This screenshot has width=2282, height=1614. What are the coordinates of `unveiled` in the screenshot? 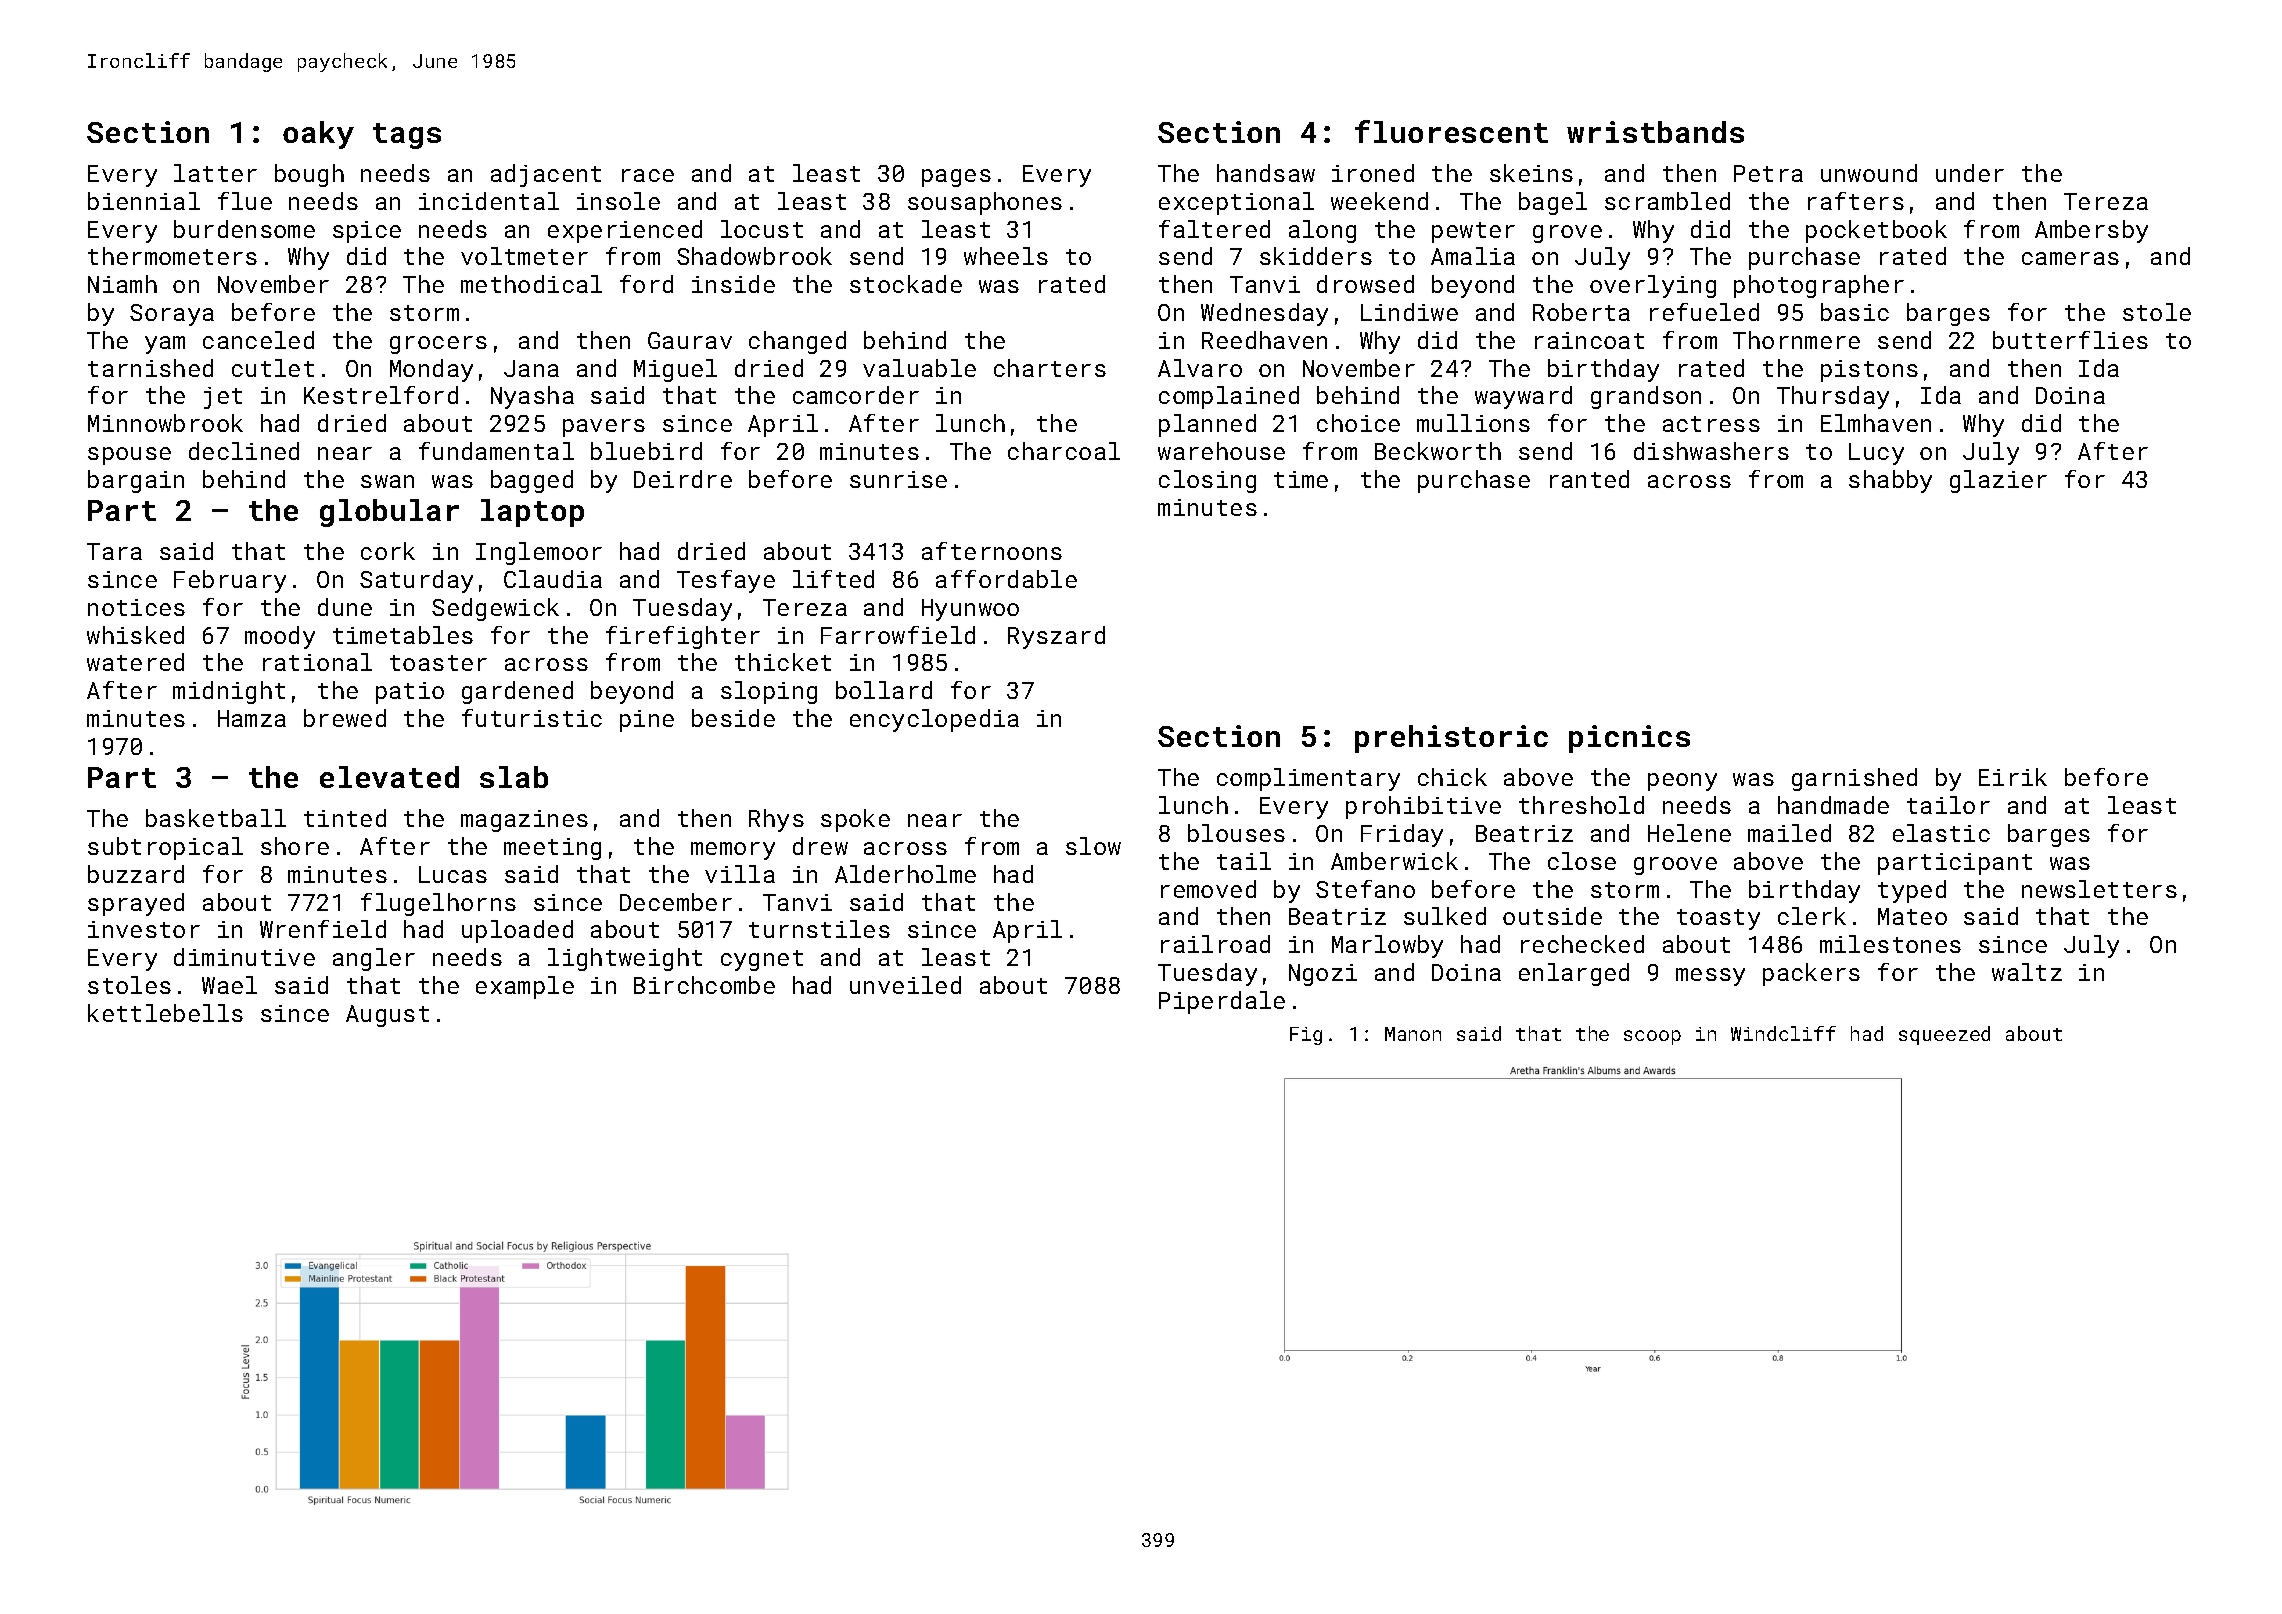 It's located at (905, 985).
